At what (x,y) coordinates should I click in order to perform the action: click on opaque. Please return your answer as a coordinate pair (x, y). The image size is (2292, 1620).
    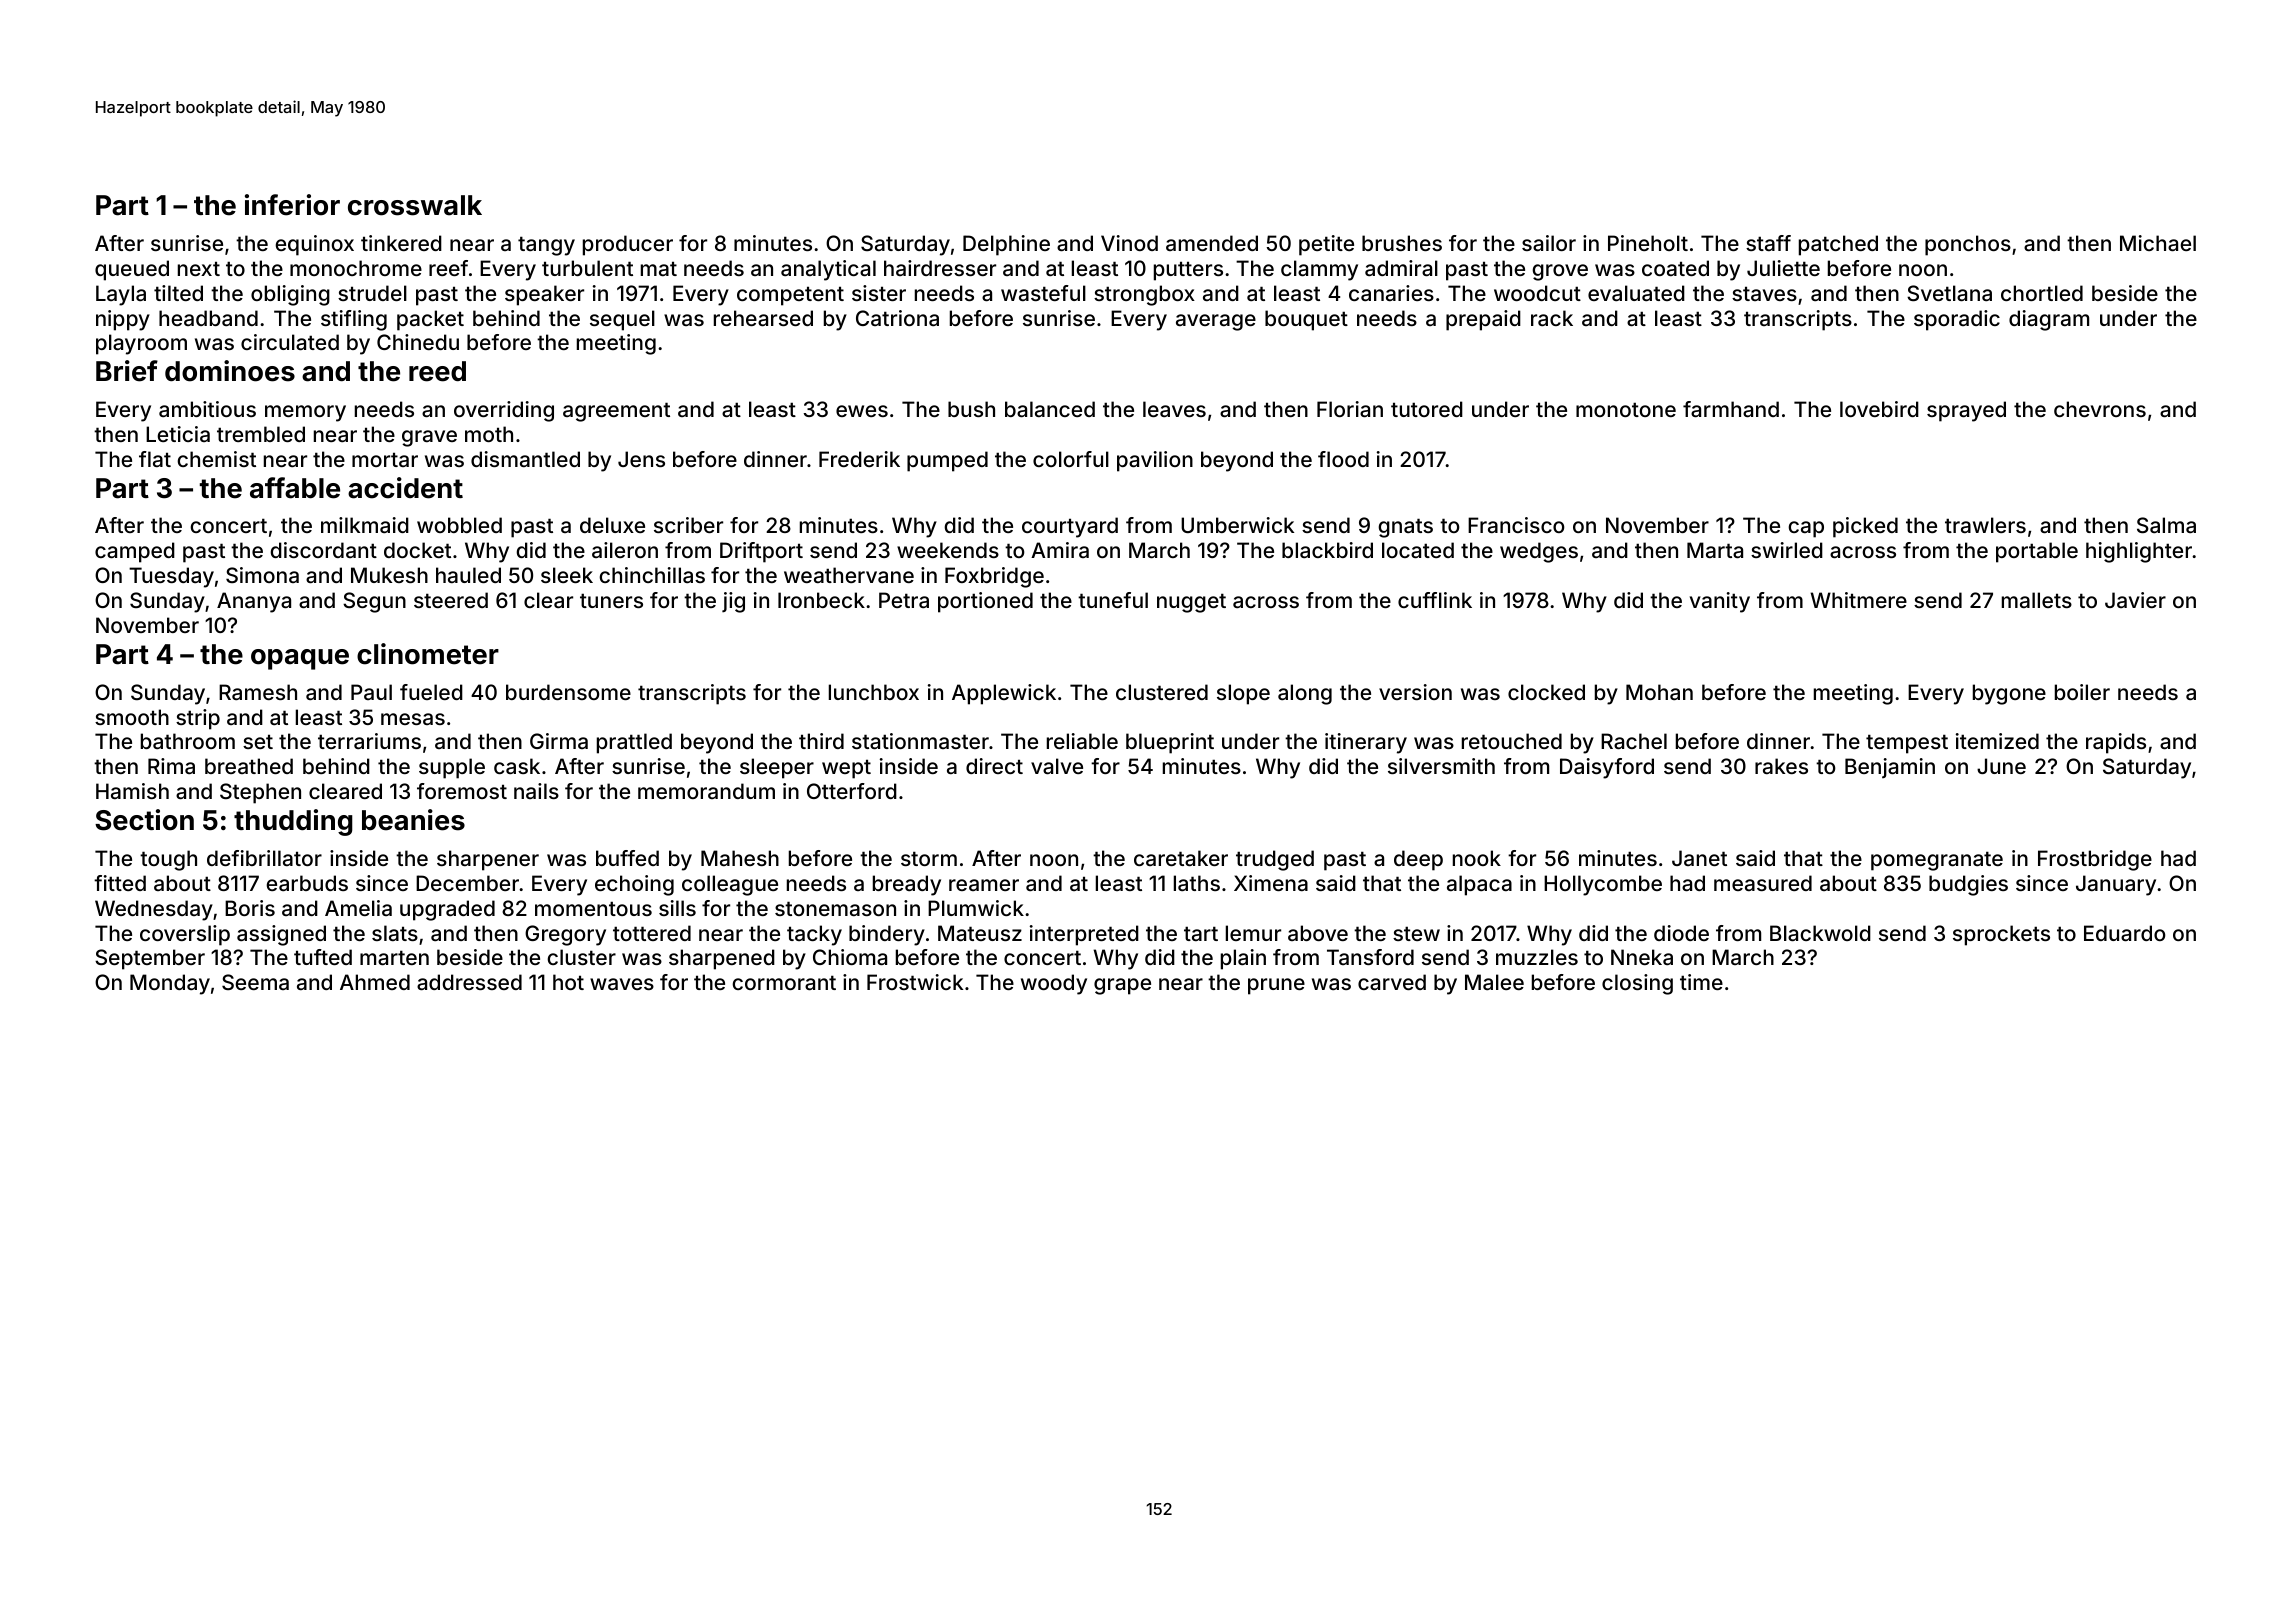
    Looking at the image, I should click on (300, 659).
